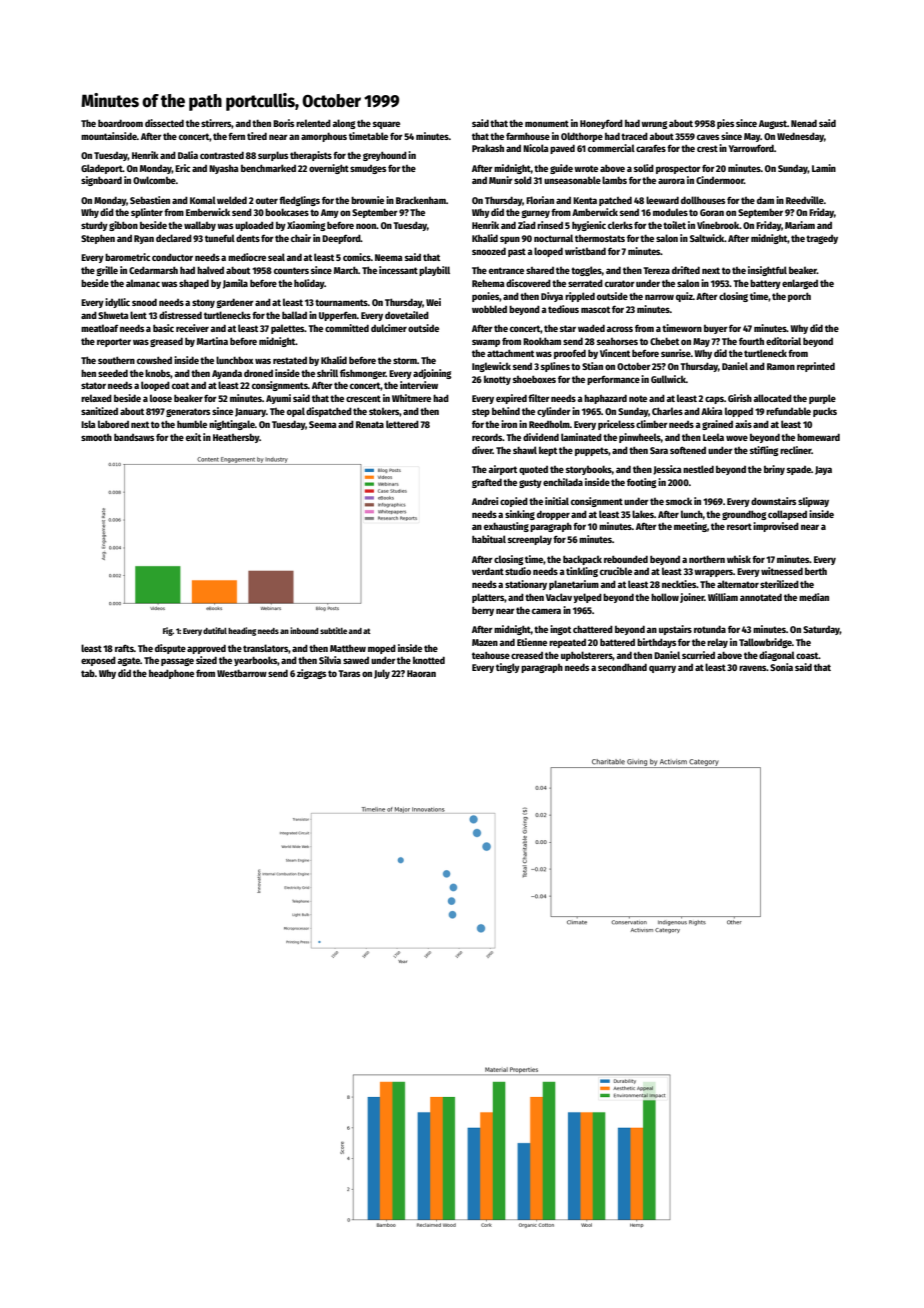 The image size is (924, 1308). I want to click on dutiful, so click(215, 630).
